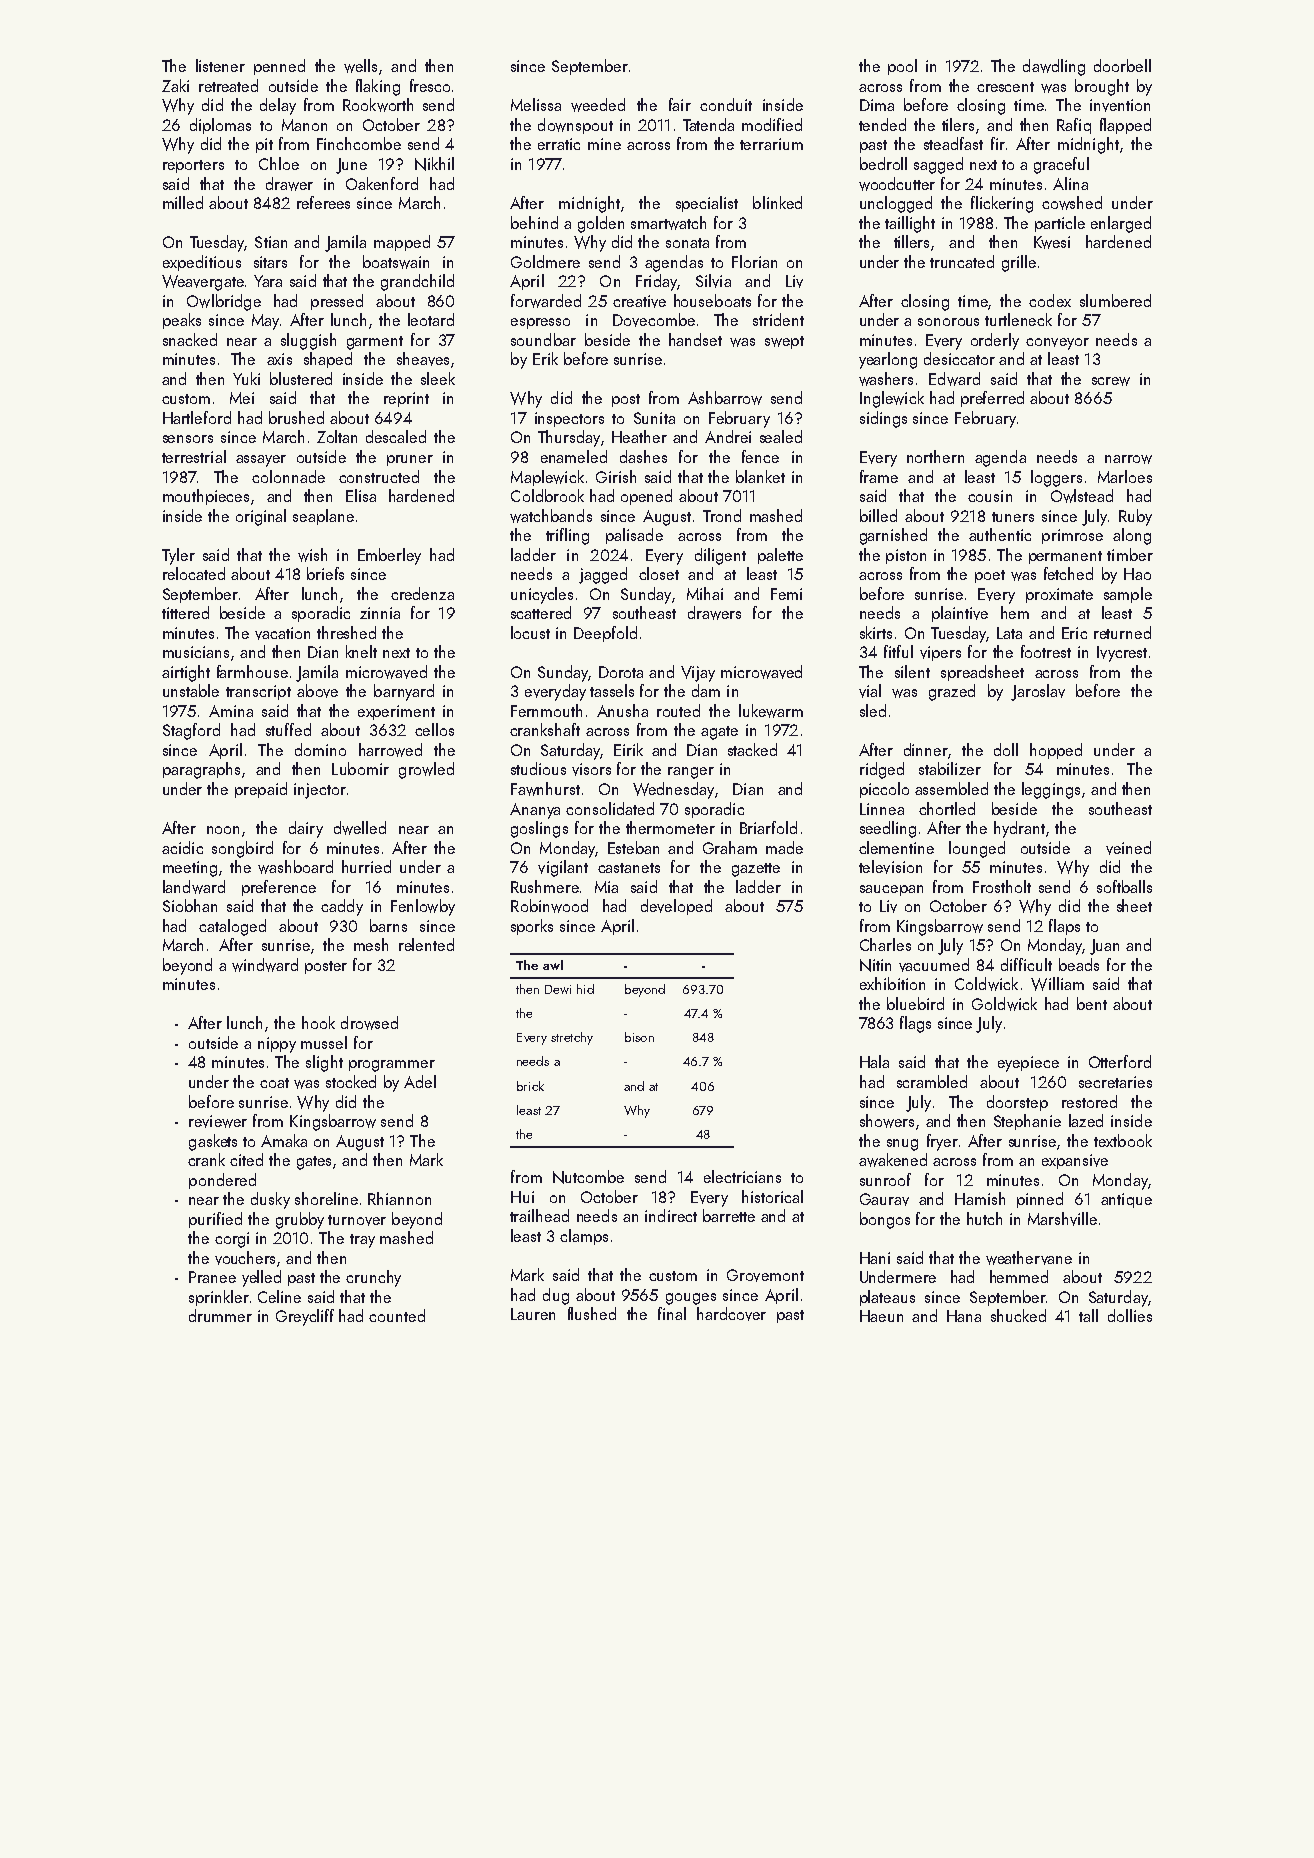 This page has height=1858, width=1314. Describe the element at coordinates (725, 398) in the page. I see `Ashbarrow` at that location.
